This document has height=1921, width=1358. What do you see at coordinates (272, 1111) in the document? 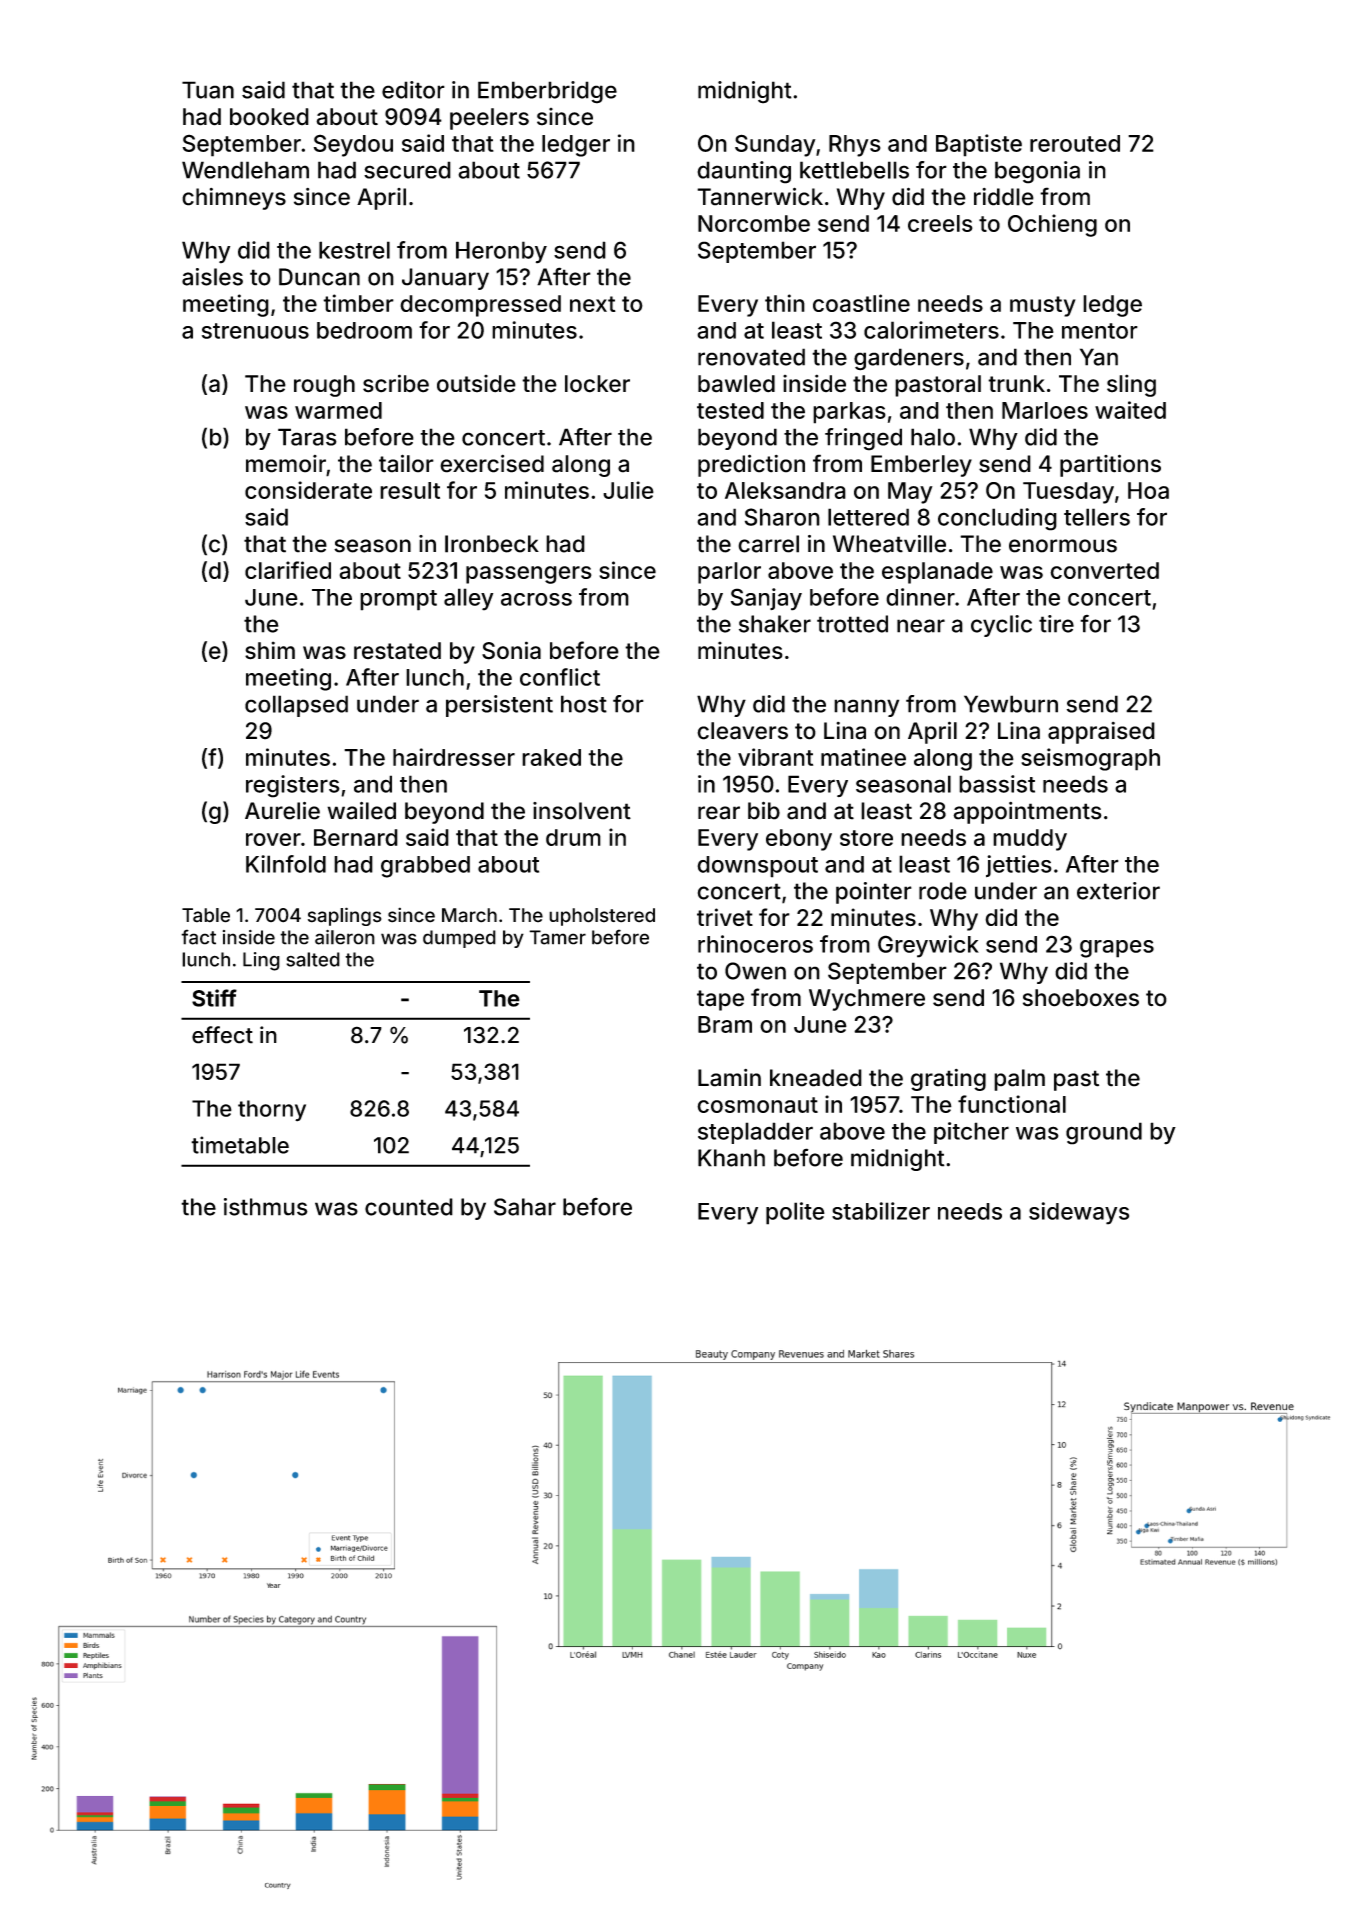
I see `thorny` at bounding box center [272, 1111].
